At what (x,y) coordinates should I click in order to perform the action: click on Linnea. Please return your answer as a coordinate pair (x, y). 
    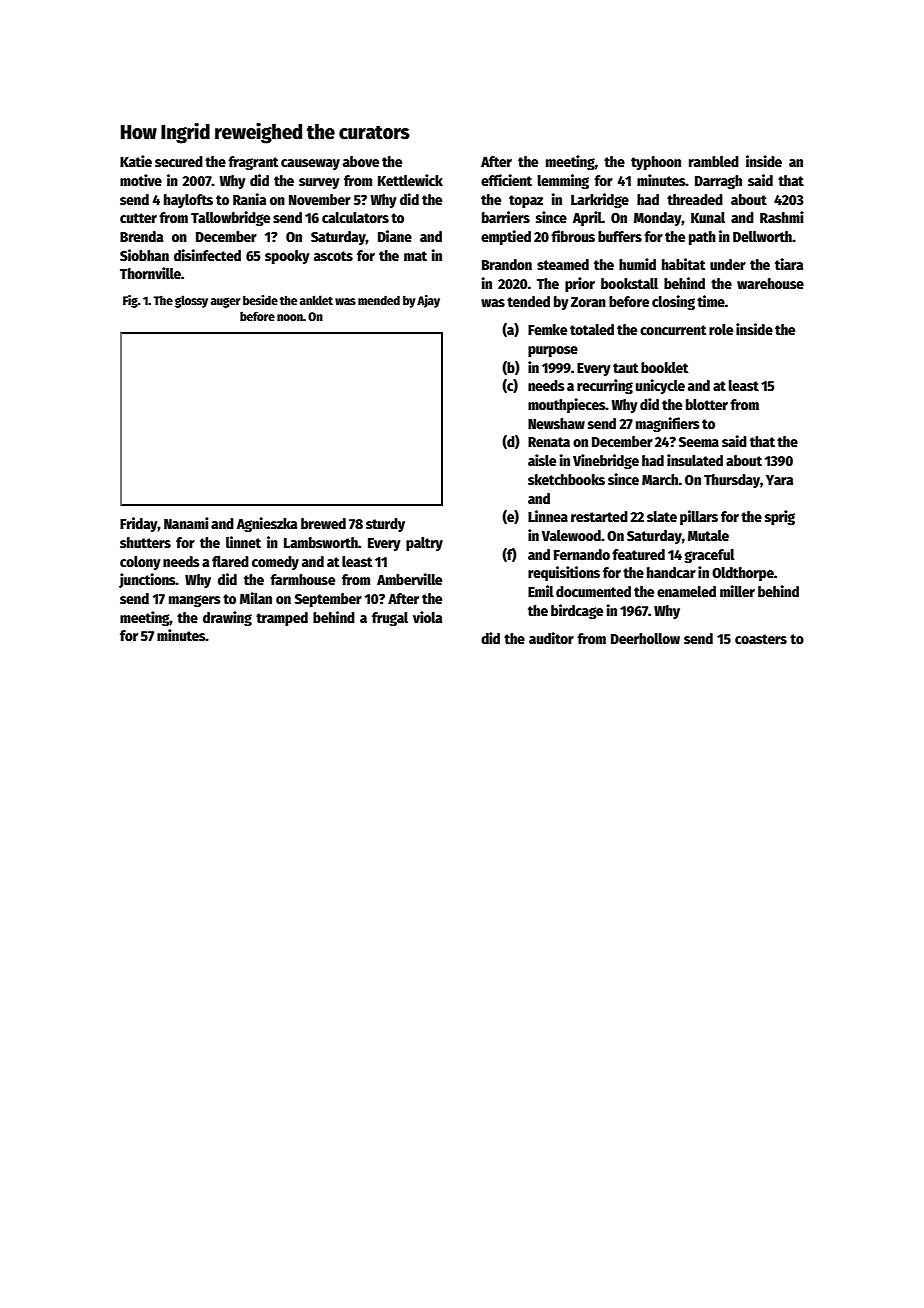
    Looking at the image, I should click on (548, 516).
